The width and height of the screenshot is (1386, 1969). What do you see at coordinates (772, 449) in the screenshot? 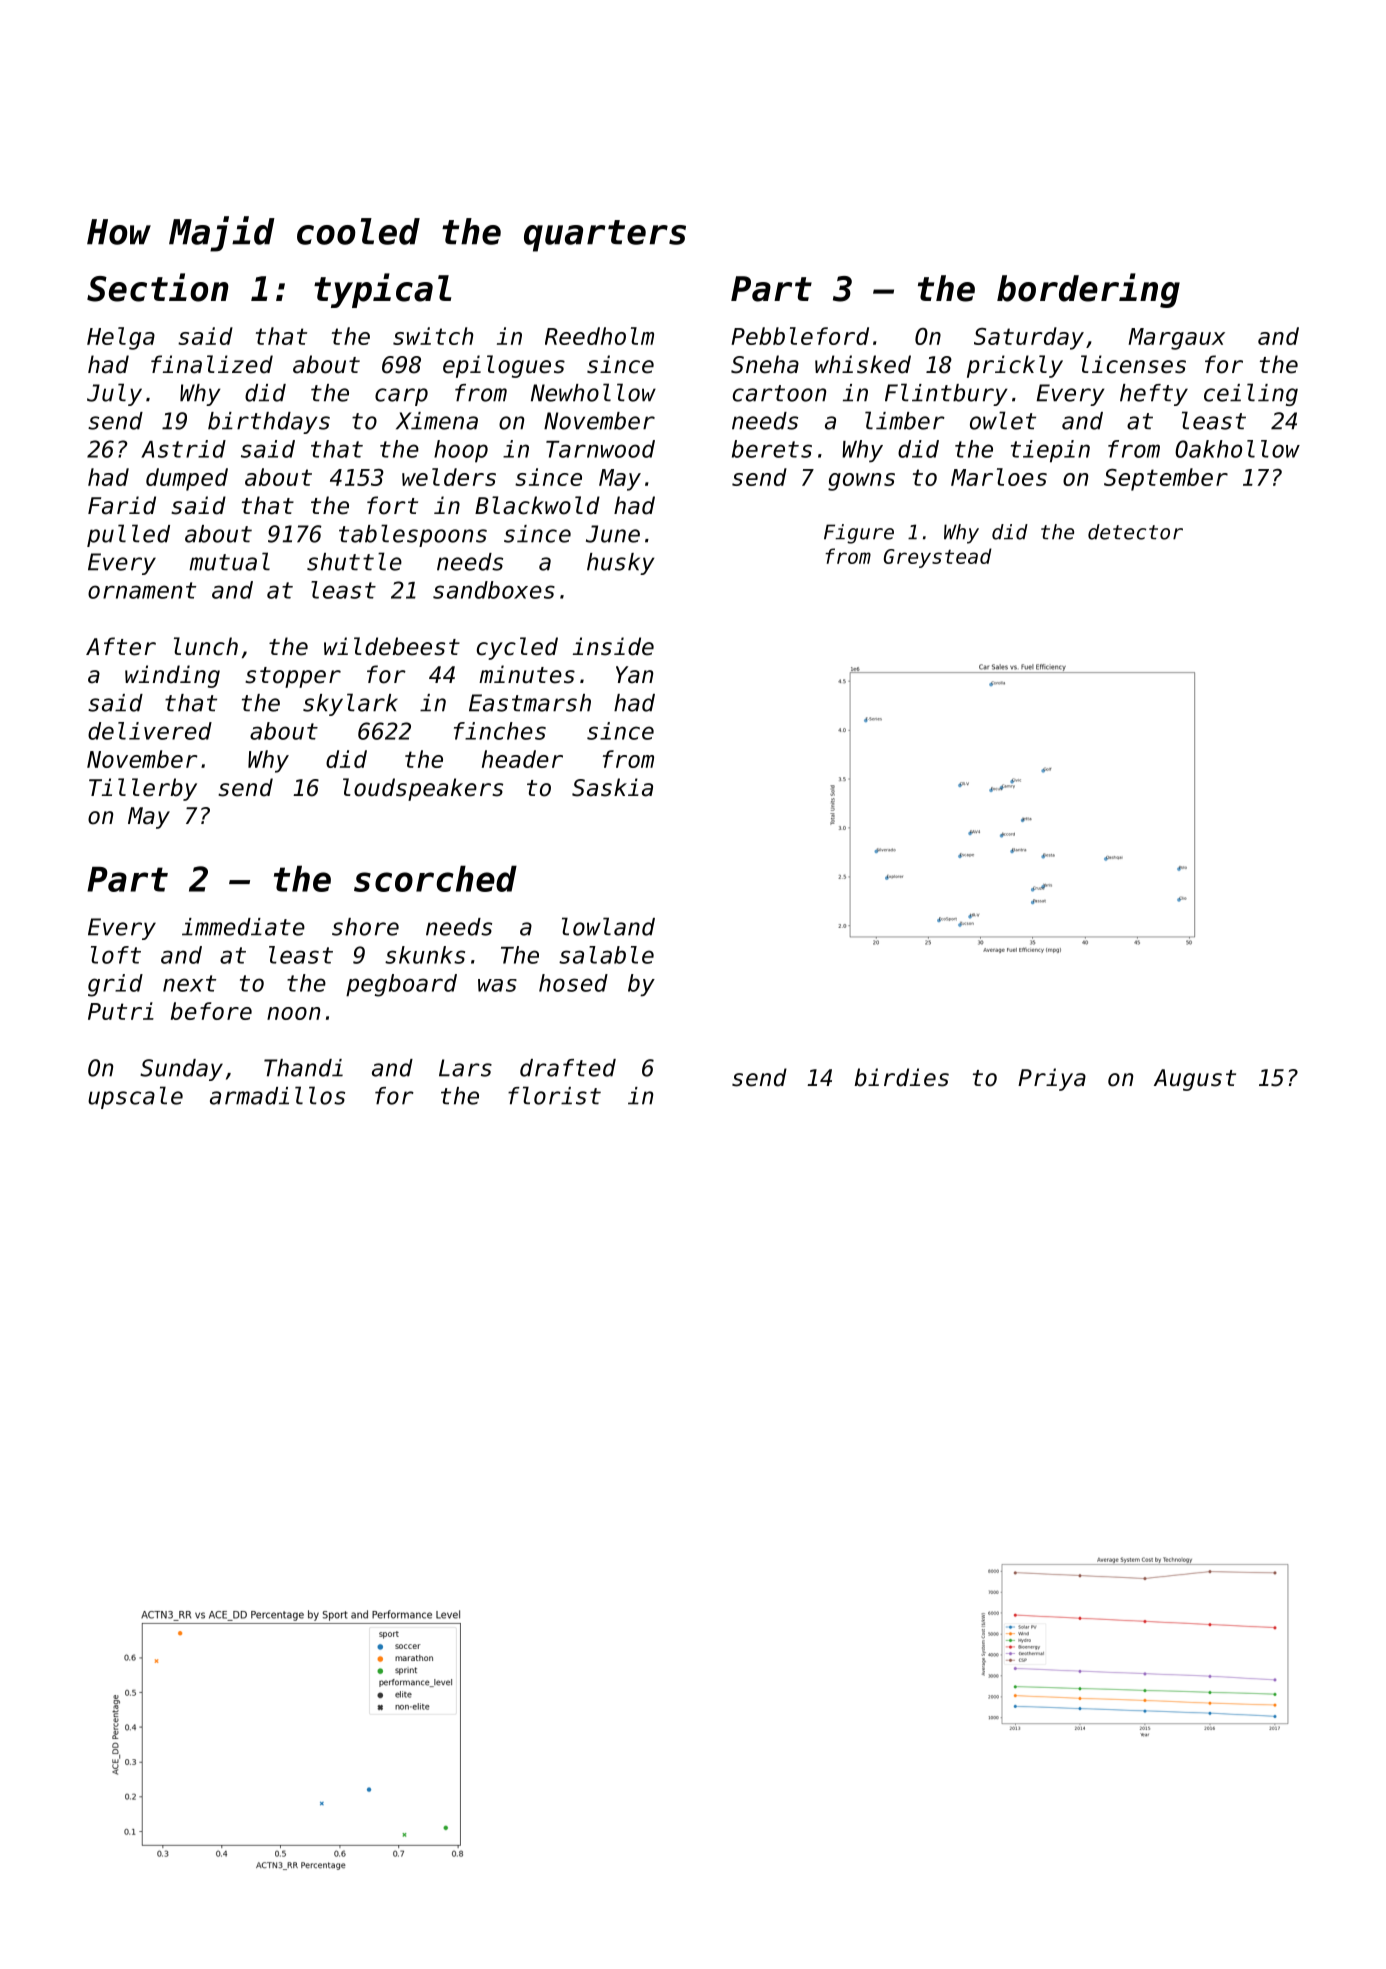
I see `berets` at bounding box center [772, 449].
